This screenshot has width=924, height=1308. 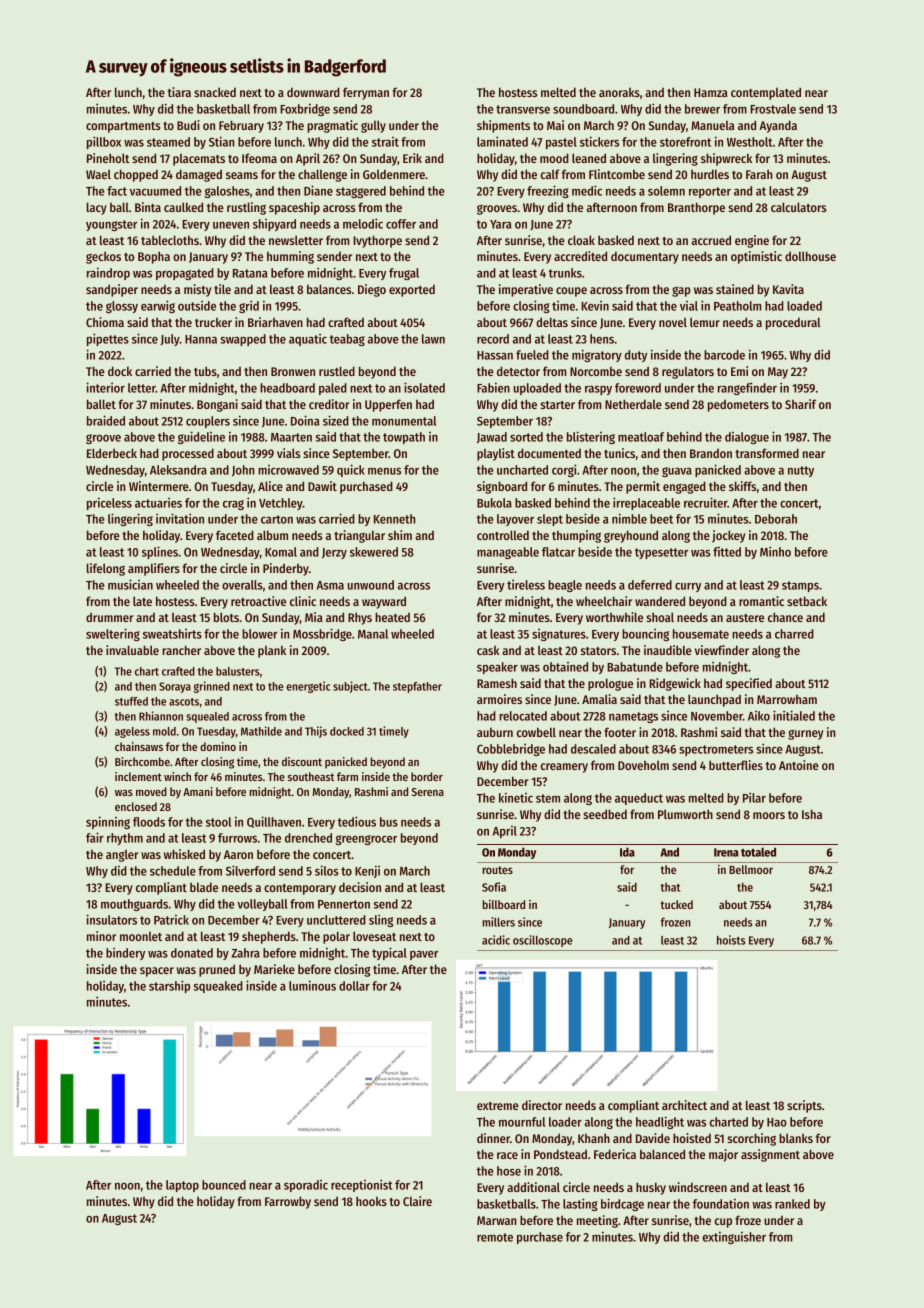 I want to click on cask, so click(x=488, y=650).
